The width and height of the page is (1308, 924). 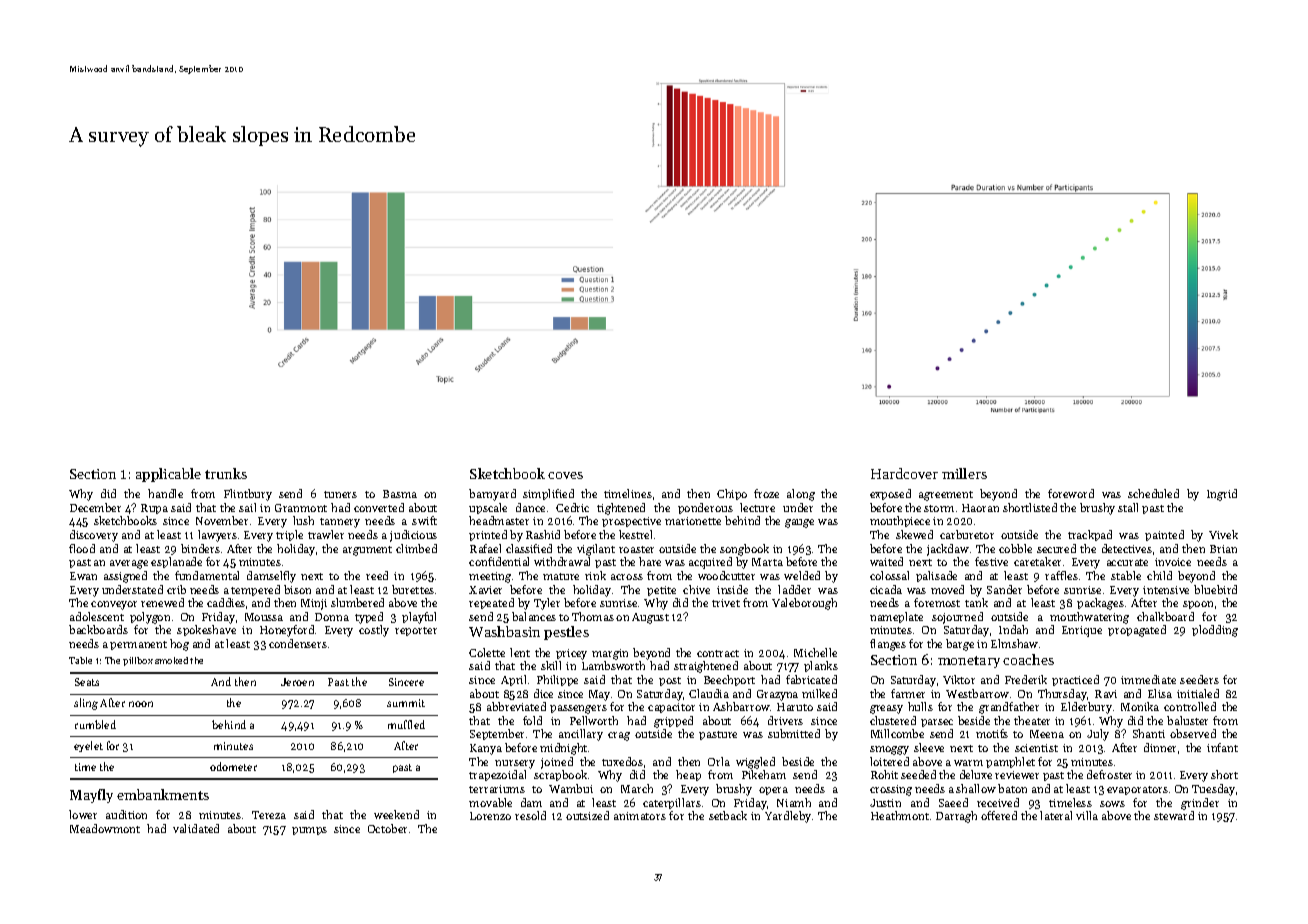 What do you see at coordinates (309, 831) in the page?
I see `pumps` at bounding box center [309, 831].
